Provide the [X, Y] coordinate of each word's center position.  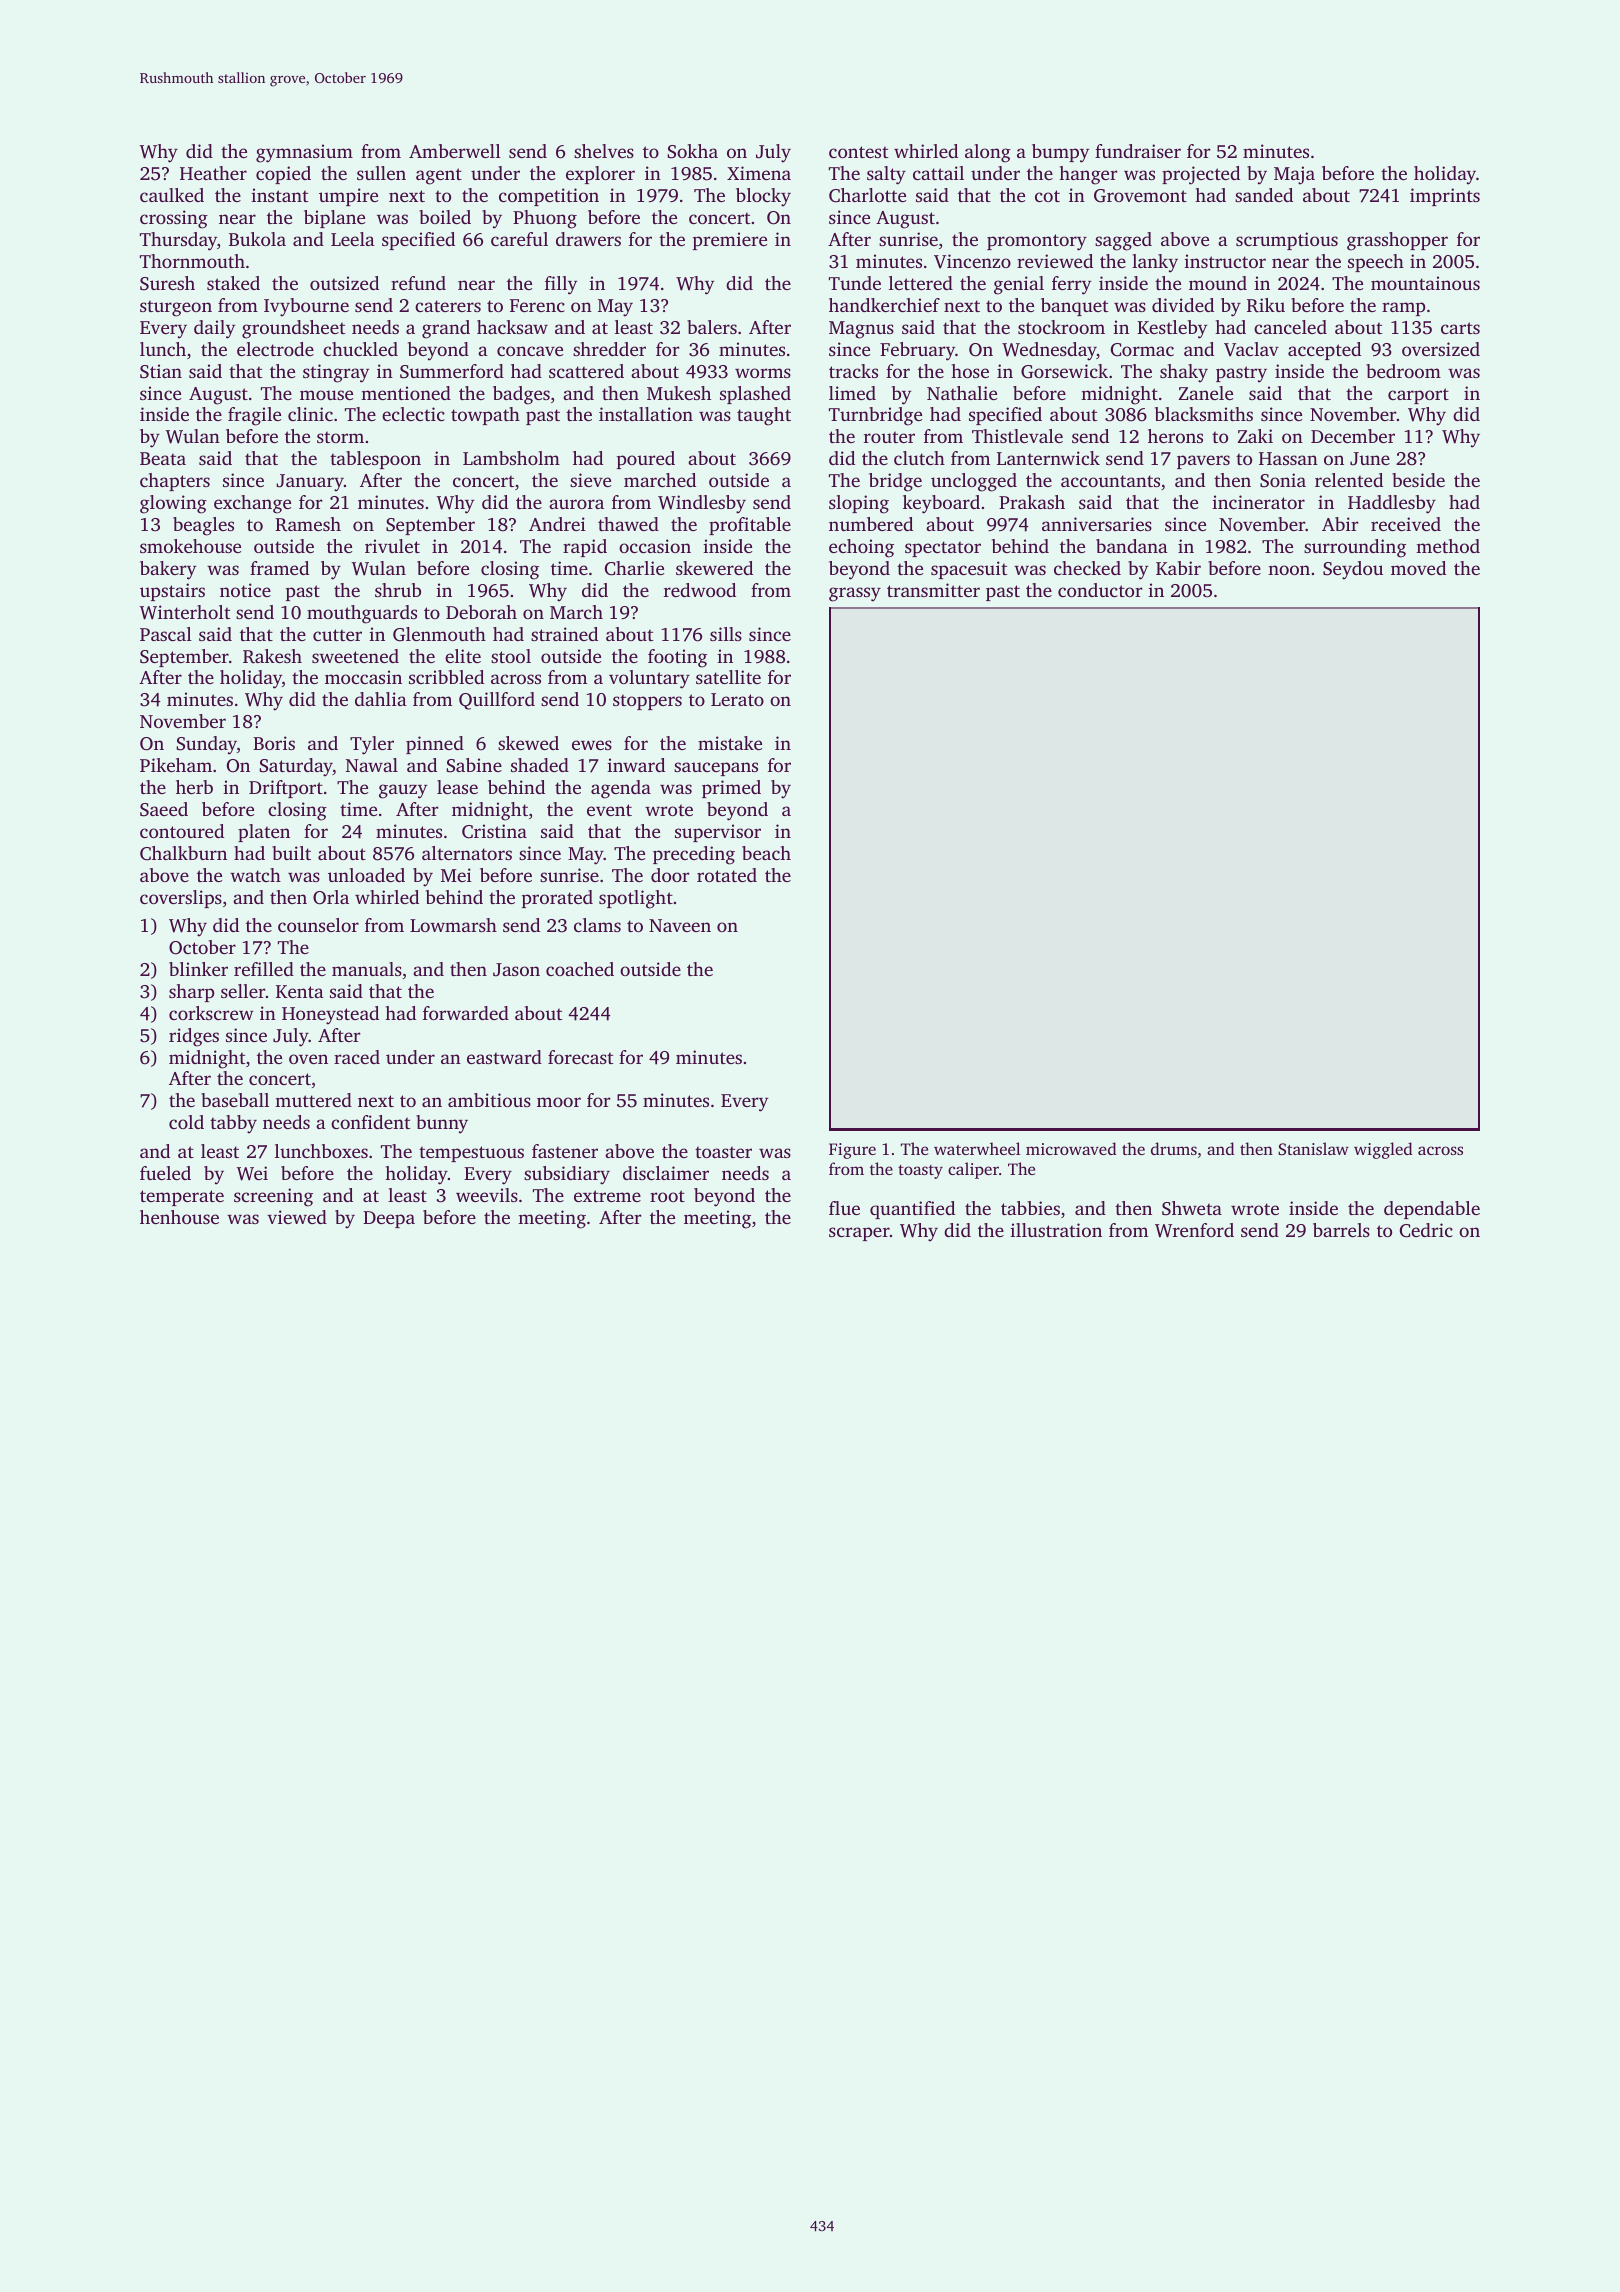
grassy [855, 594]
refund [418, 283]
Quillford [497, 701]
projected [1201, 175]
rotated [727, 875]
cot [1047, 196]
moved [1418, 568]
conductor [1100, 590]
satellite [728, 677]
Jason [516, 970]
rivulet [392, 546]
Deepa [389, 1219]
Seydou [1353, 570]
